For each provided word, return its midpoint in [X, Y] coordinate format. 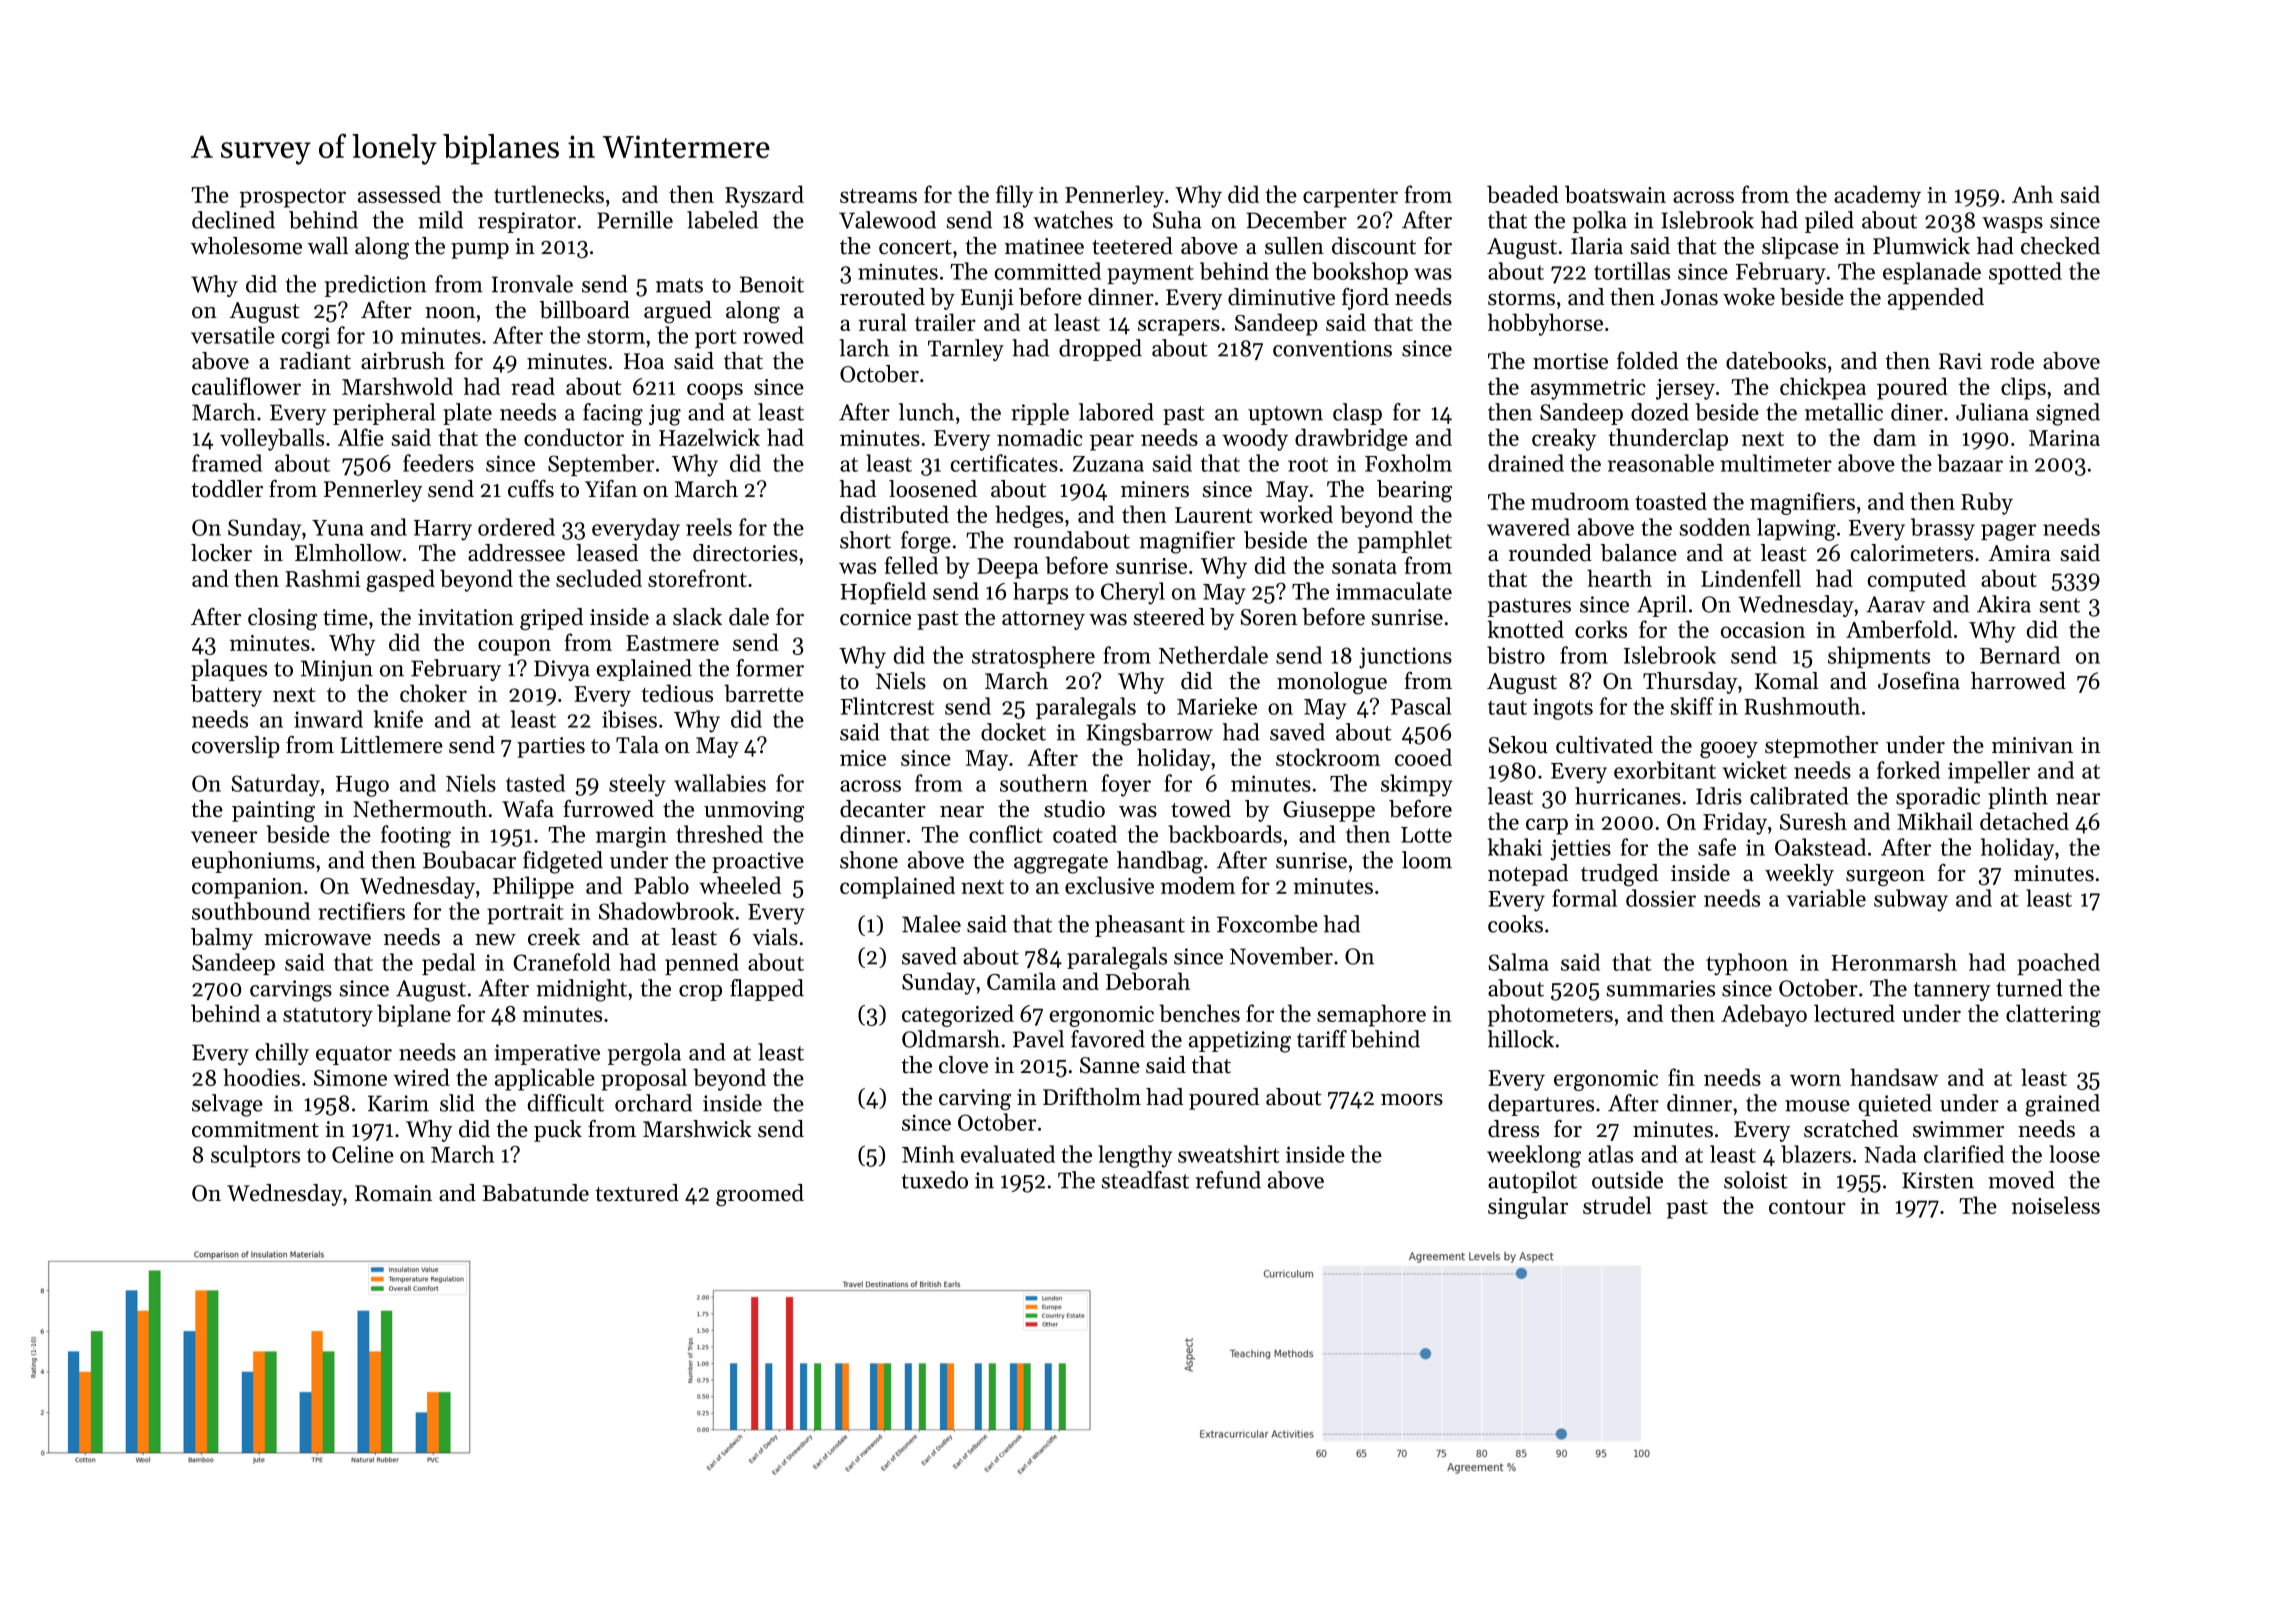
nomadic [1040, 437]
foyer [1126, 785]
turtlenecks [549, 194]
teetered [1132, 246]
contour [1807, 1207]
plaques [229, 670]
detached [2024, 821]
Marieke [1217, 706]
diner [1917, 412]
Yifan [611, 488]
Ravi [1960, 361]
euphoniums [253, 862]
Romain [393, 1193]
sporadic [1938, 798]
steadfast [1145, 1180]
